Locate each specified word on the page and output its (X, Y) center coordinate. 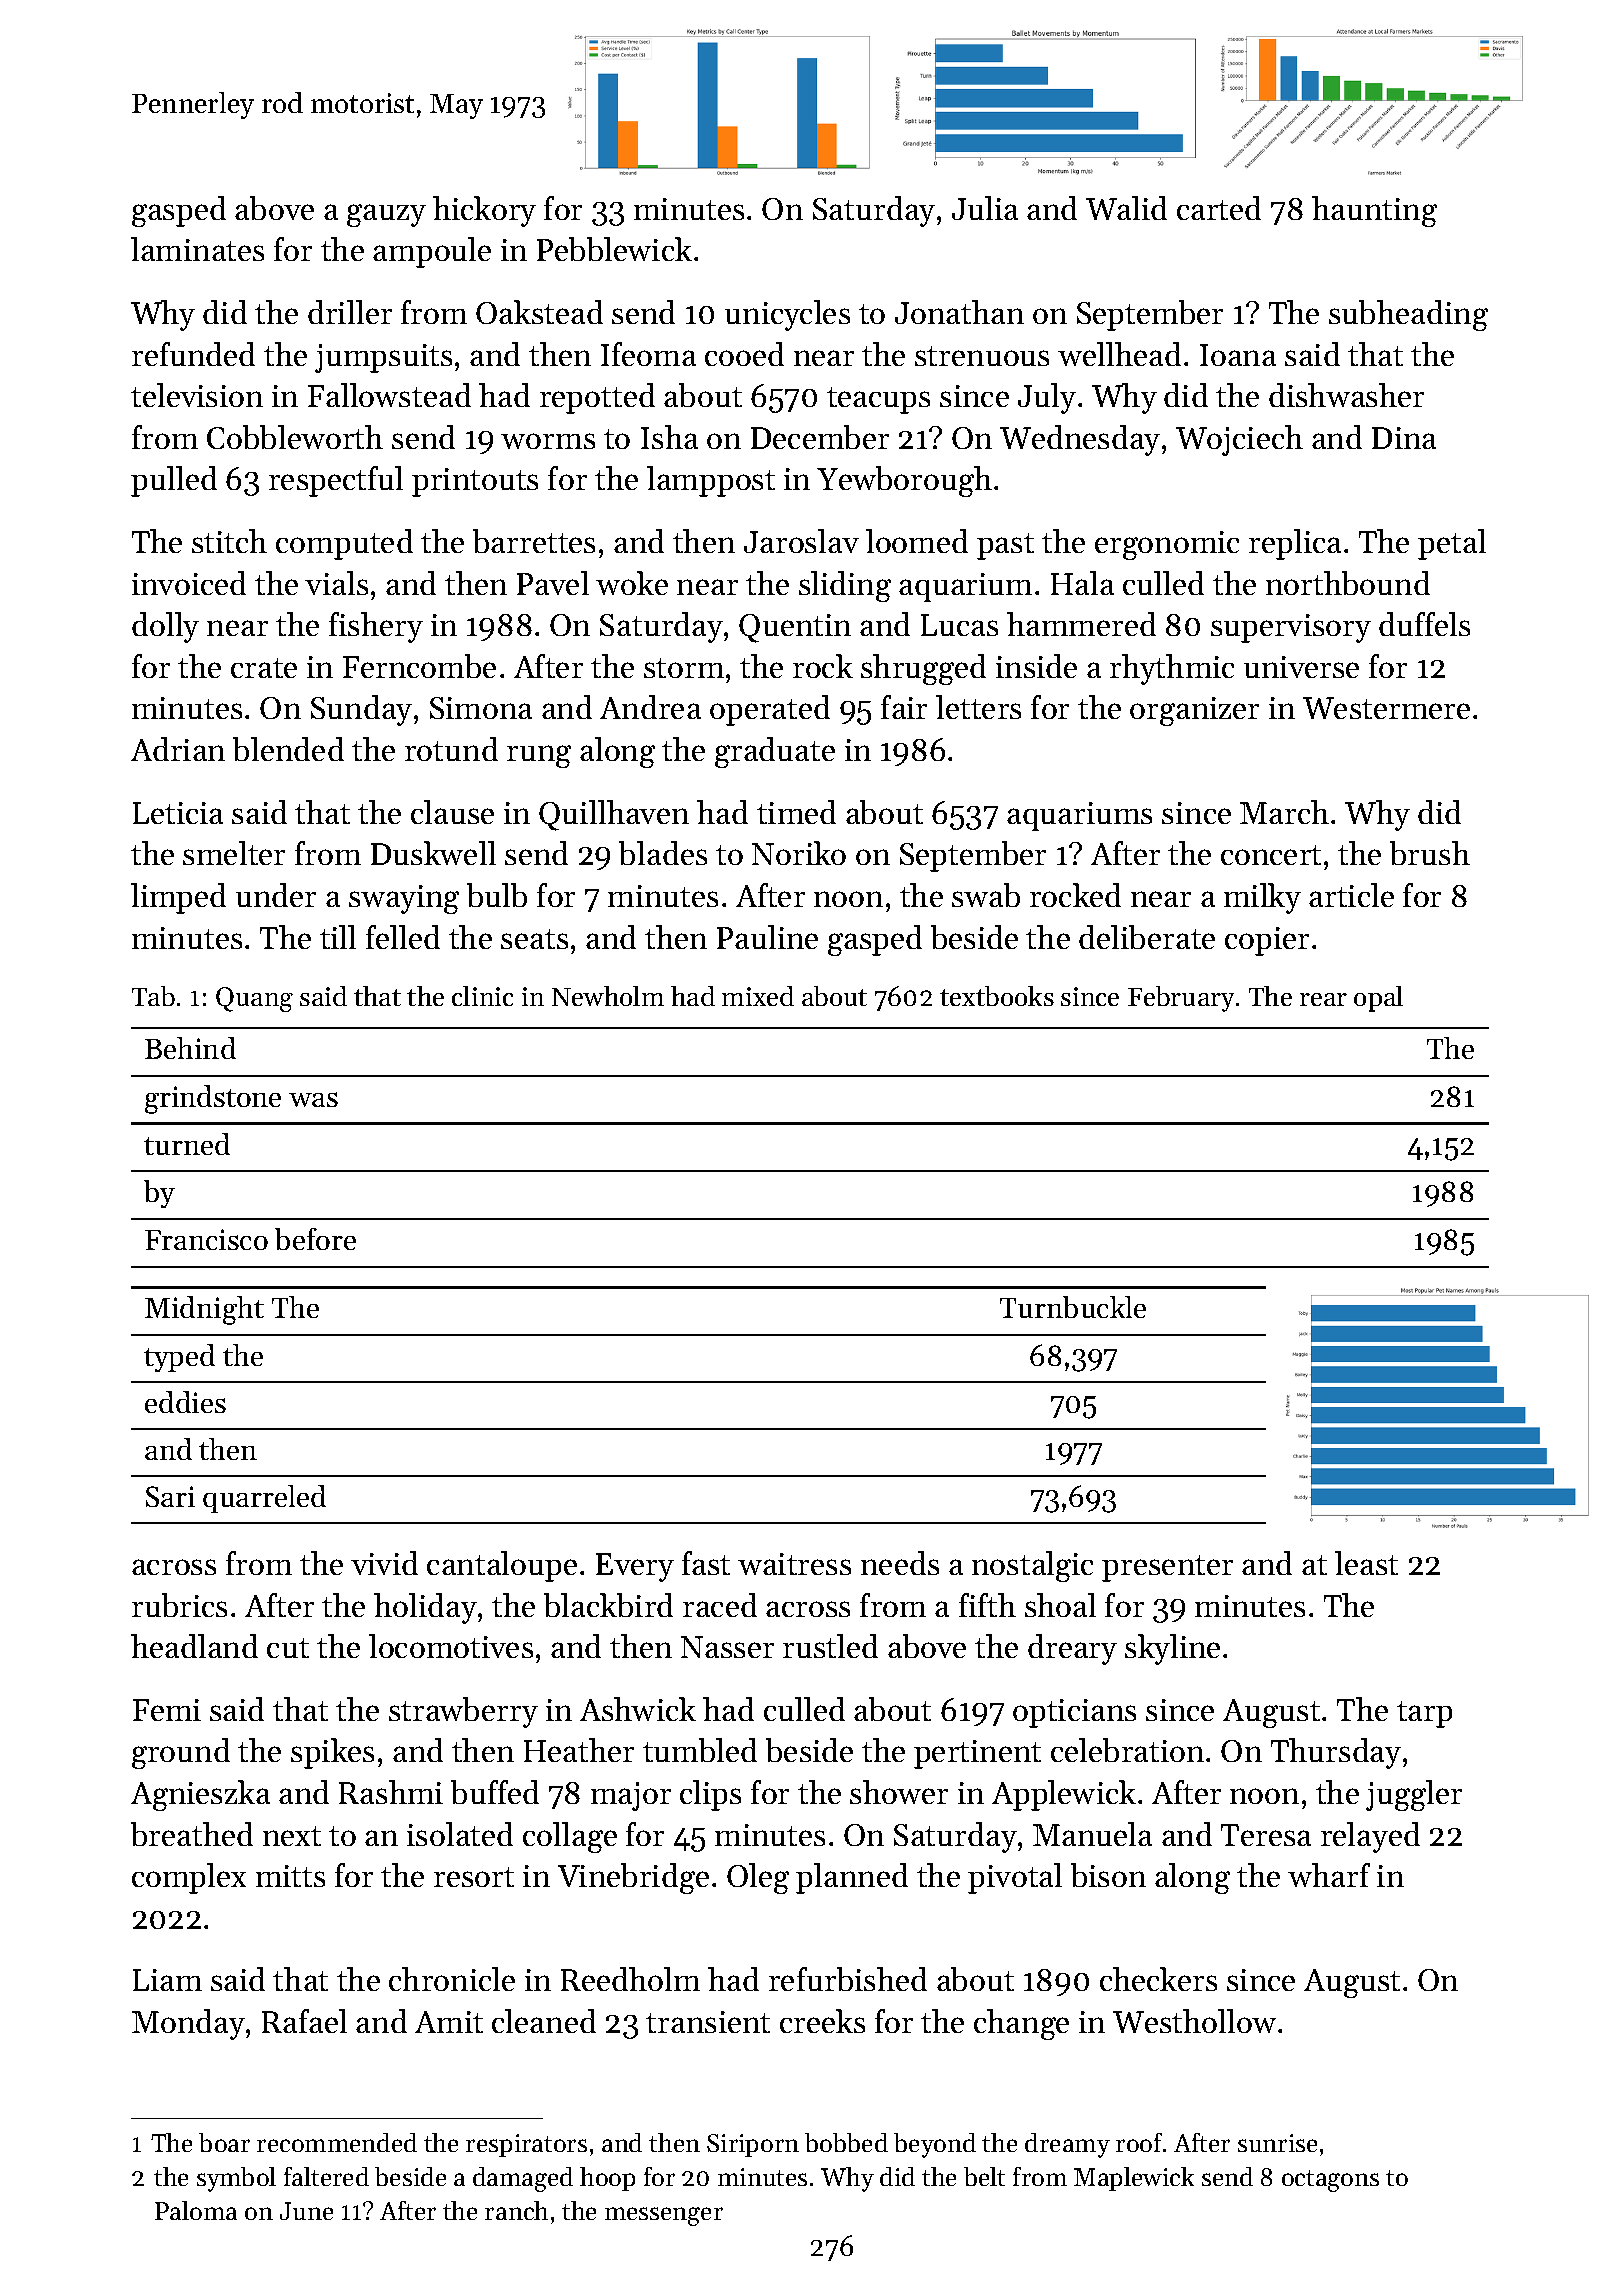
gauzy (386, 215)
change (1021, 2024)
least (1366, 1563)
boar (224, 2142)
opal (1378, 999)
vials (336, 583)
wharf (1329, 1875)
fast (706, 1563)
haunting (1374, 211)
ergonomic (1167, 545)
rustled (830, 1646)
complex (189, 1878)
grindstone (213, 1099)
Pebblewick (614, 249)
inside (1036, 666)
